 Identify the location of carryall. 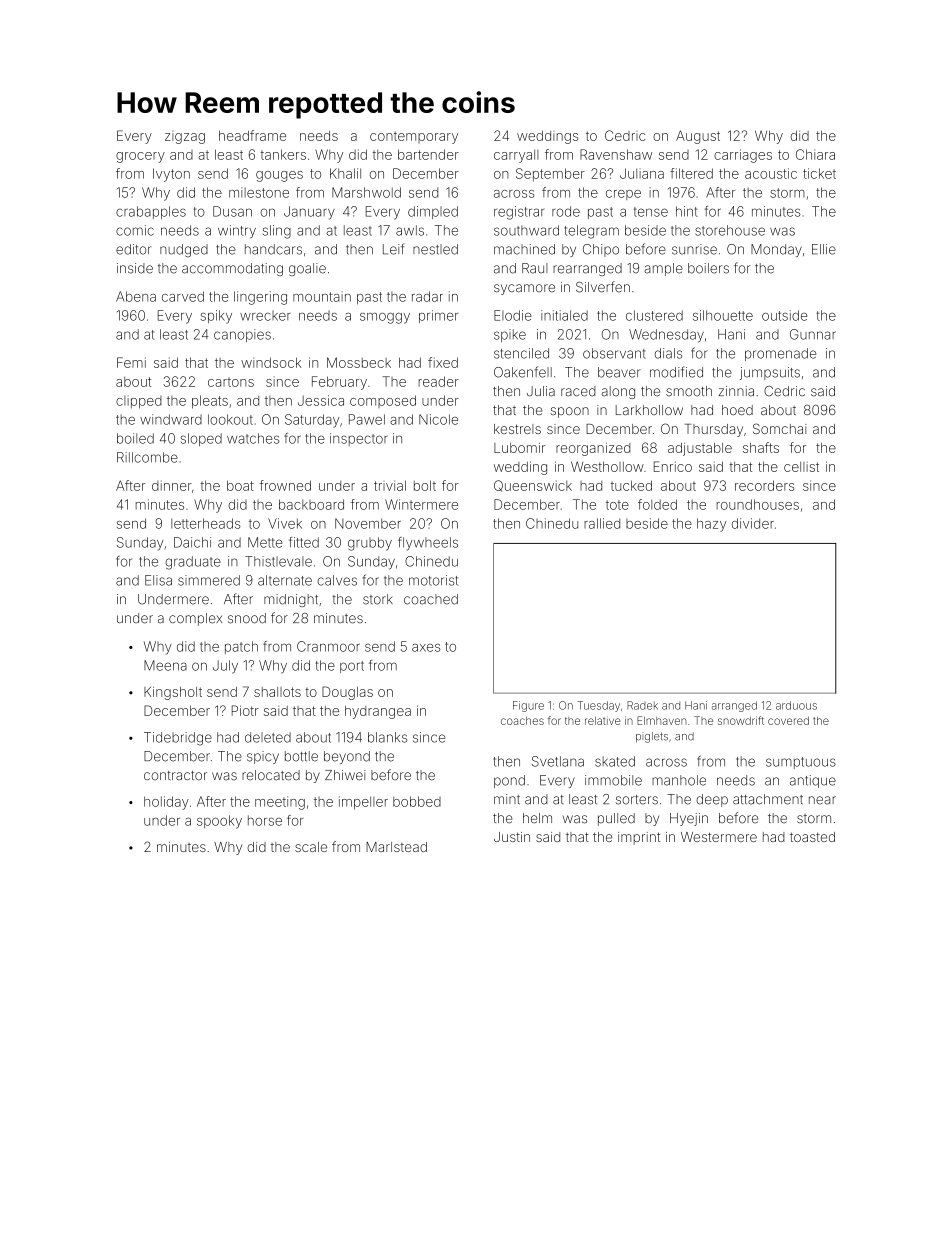
(516, 156).
